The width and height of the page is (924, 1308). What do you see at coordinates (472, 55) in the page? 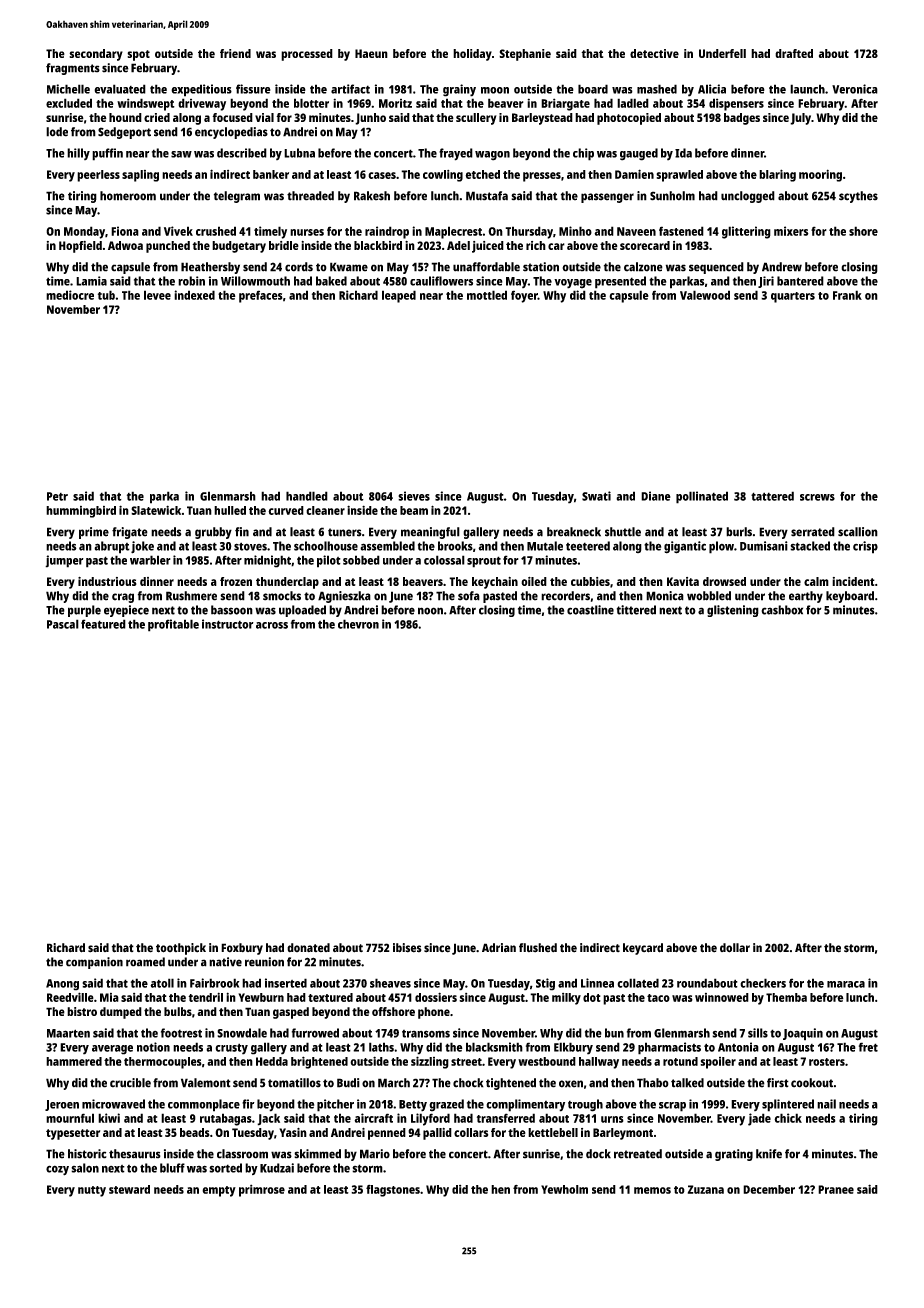
I see `holiday` at bounding box center [472, 55].
